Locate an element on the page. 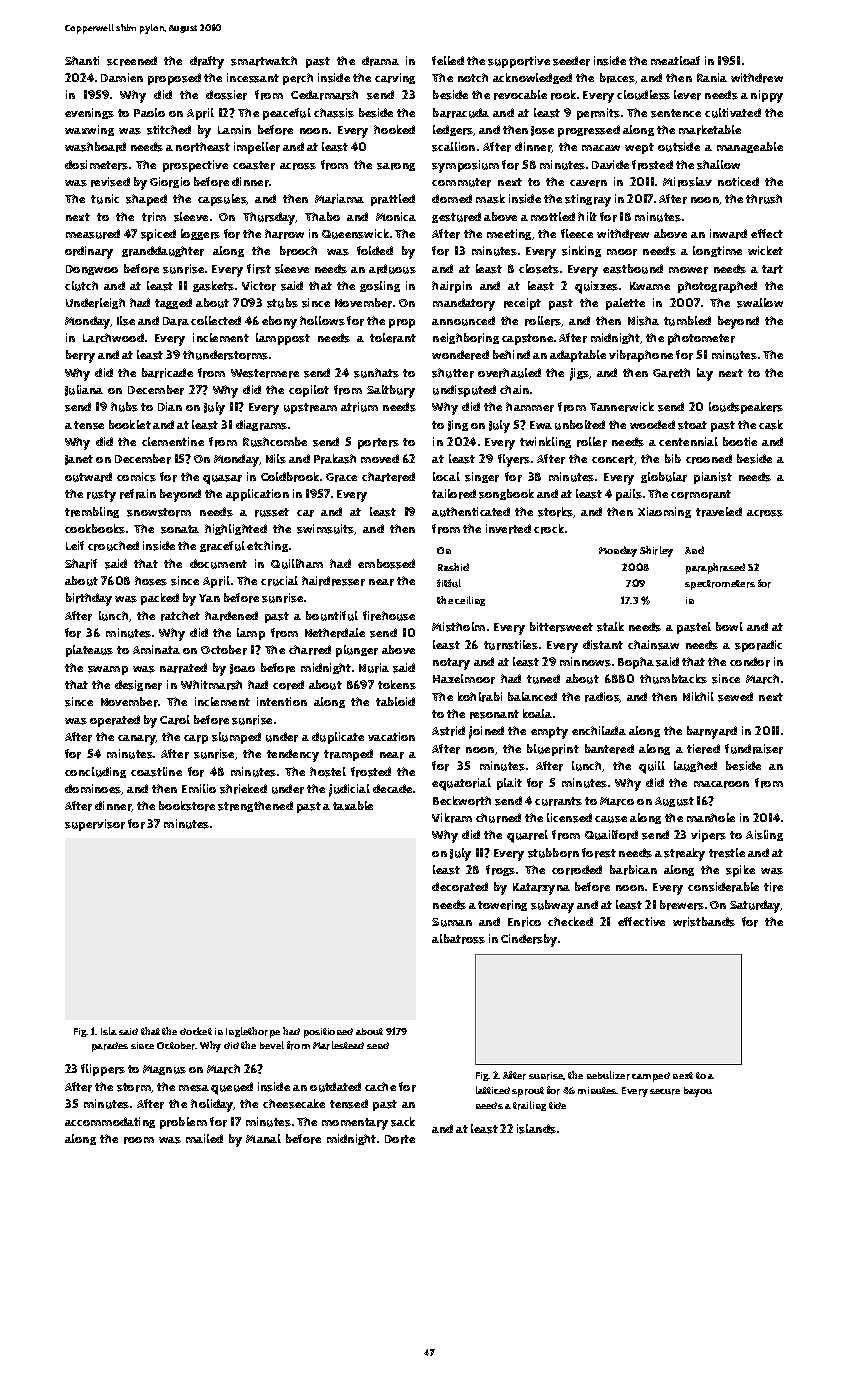  supportive is located at coordinates (519, 62).
